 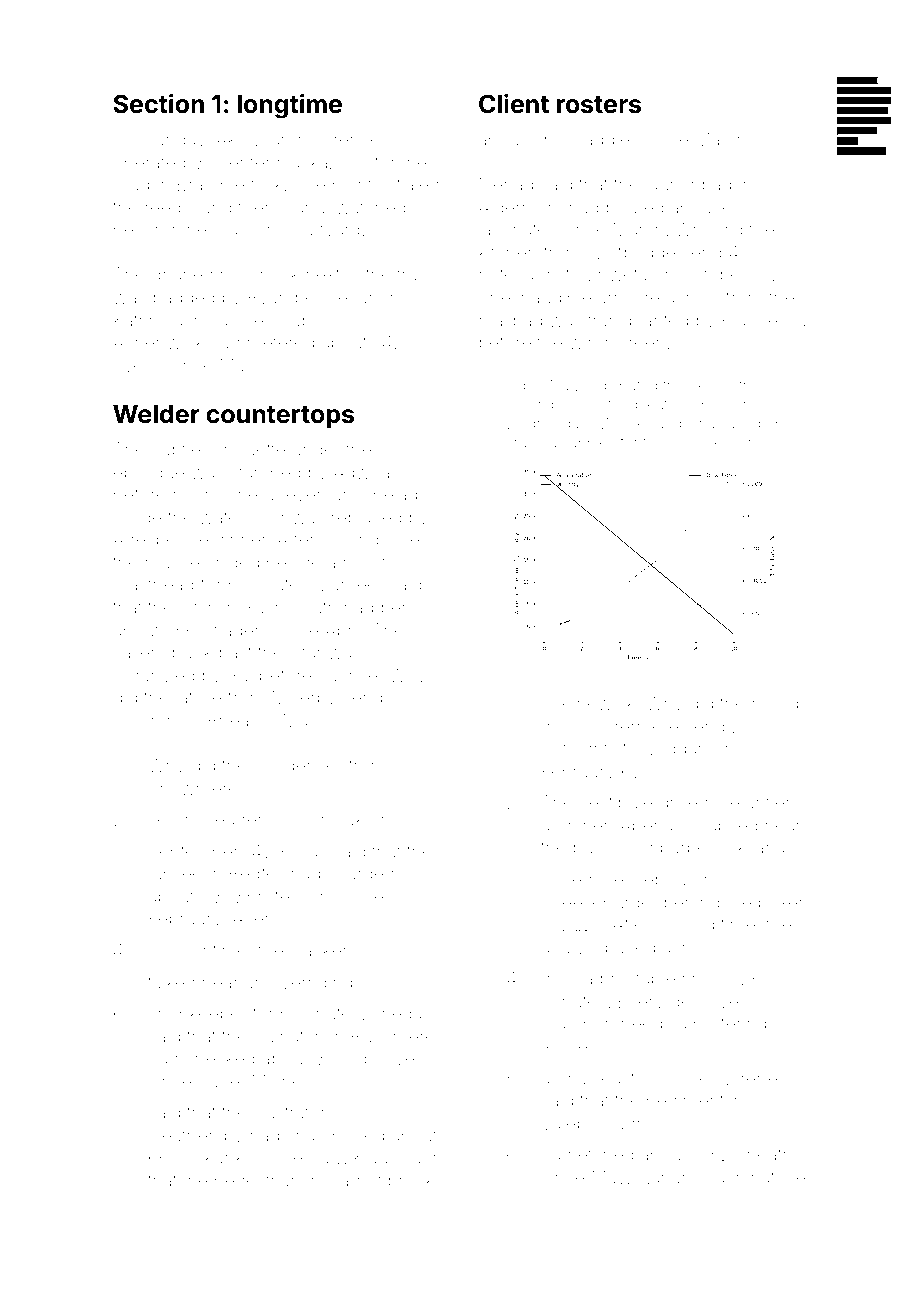 I want to click on shopkeeper, so click(x=197, y=1015).
